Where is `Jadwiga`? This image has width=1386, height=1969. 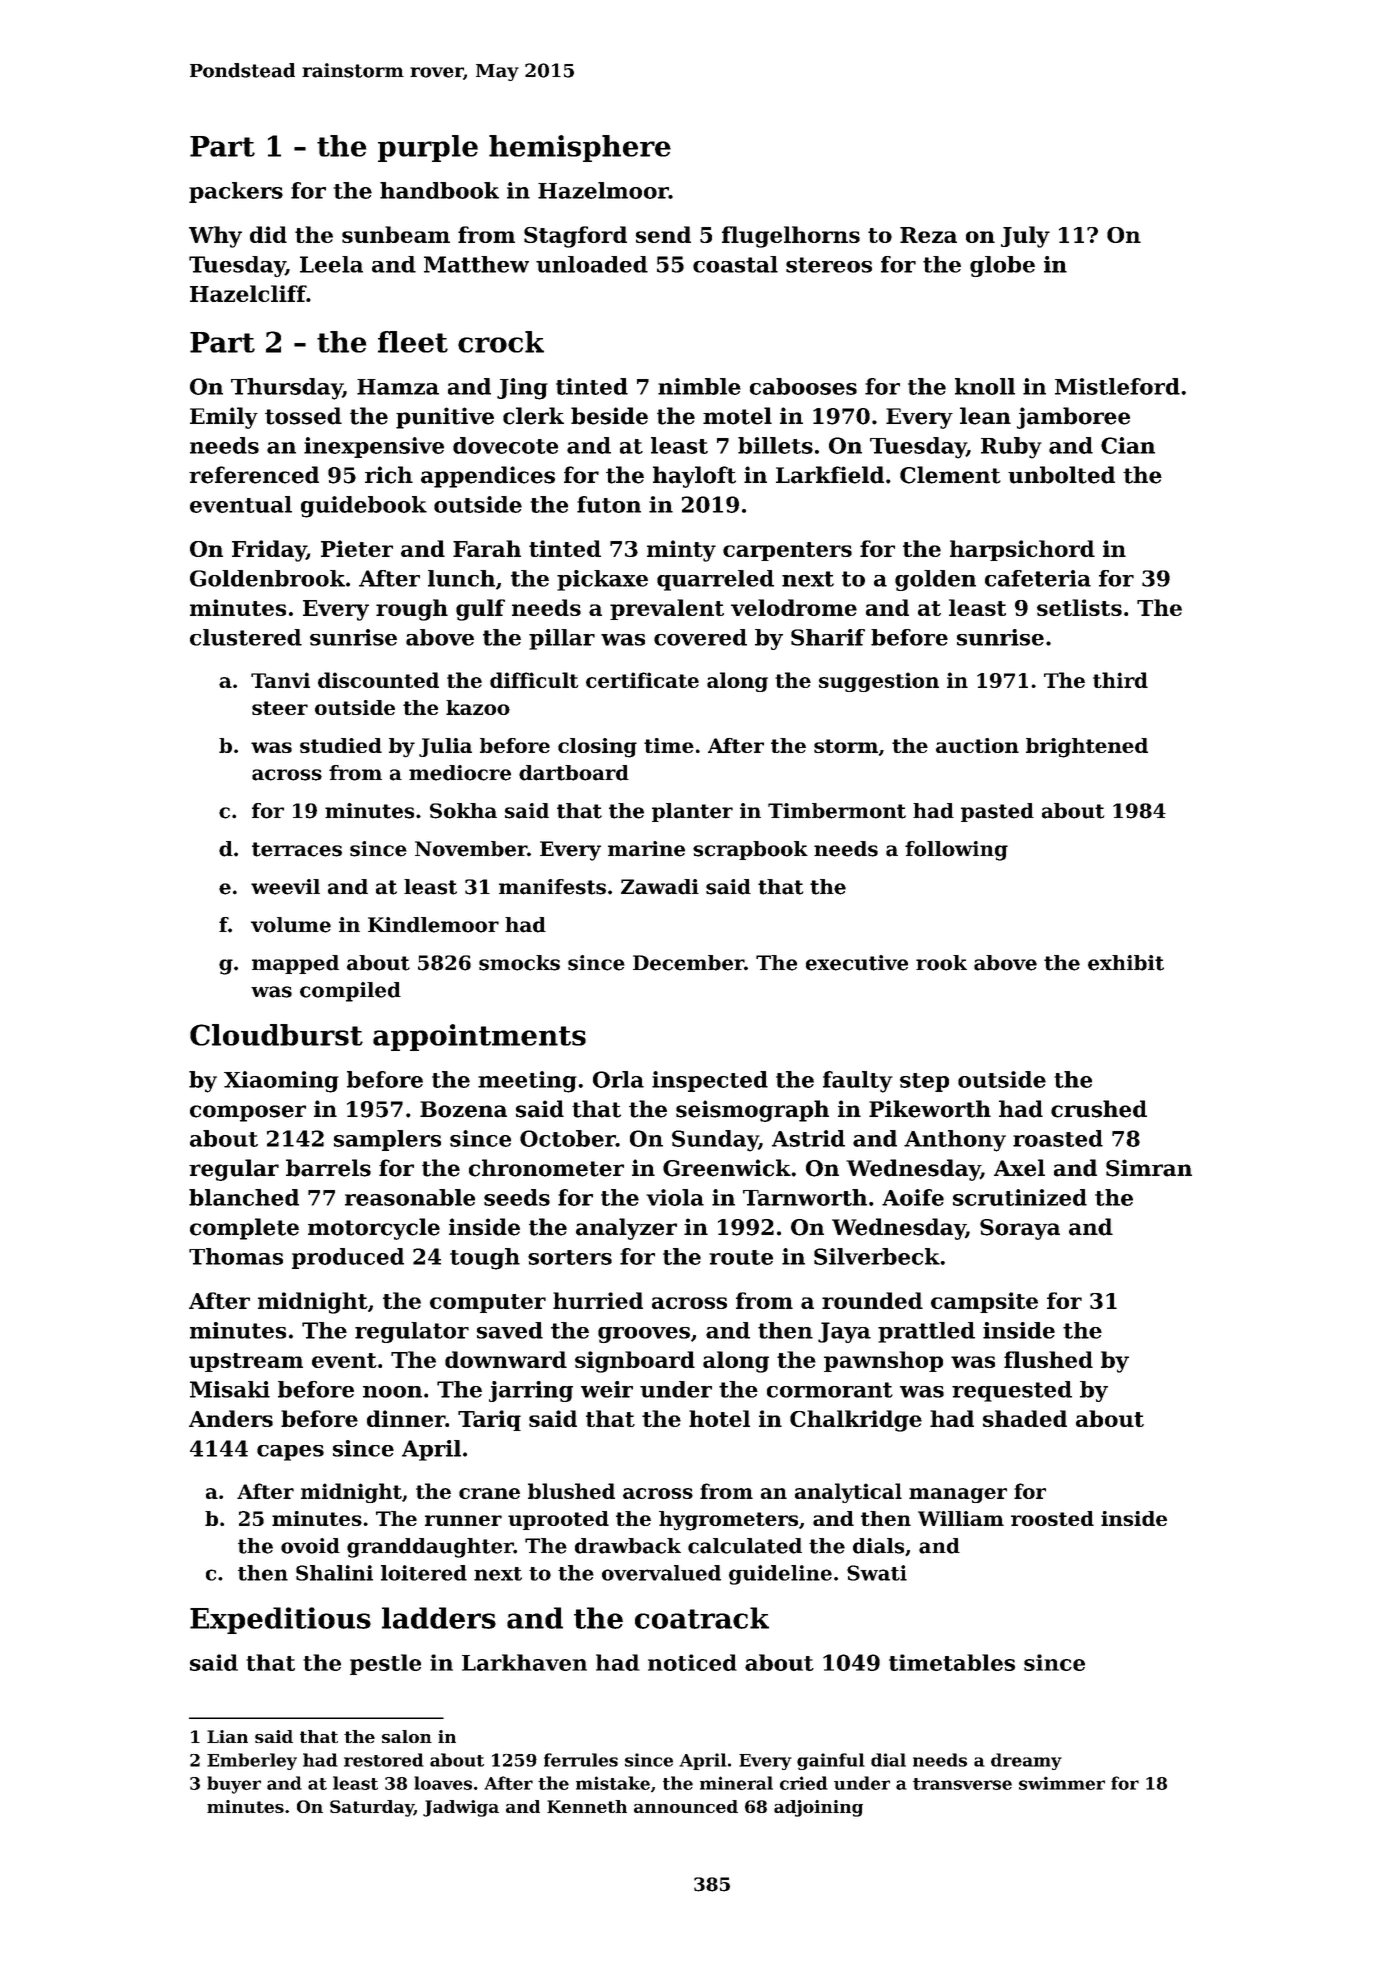
Jadwiga is located at coordinates (461, 1808).
